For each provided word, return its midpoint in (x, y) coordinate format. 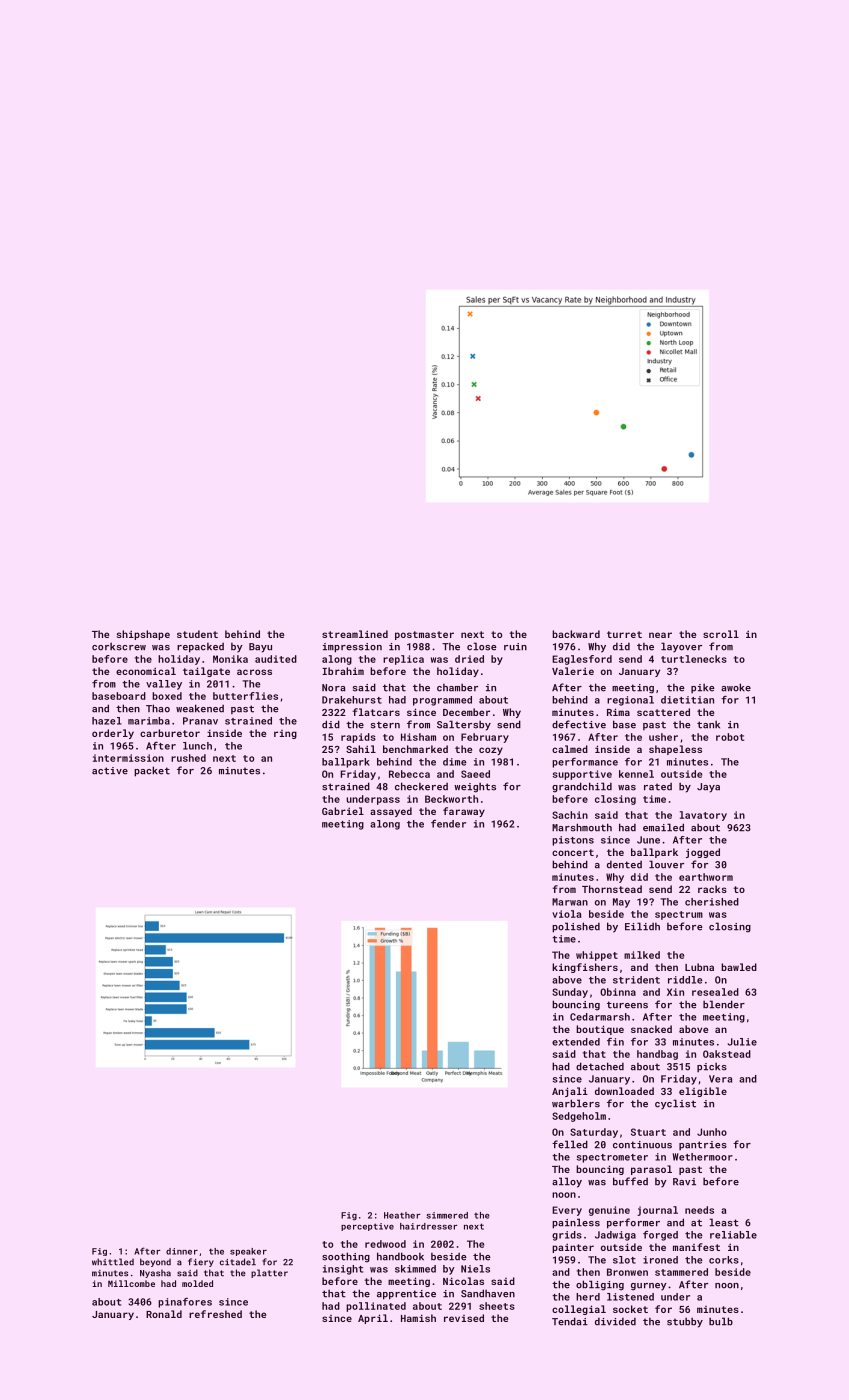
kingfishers (585, 968)
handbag (657, 1055)
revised (464, 1318)
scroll (721, 634)
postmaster (424, 635)
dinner (182, 1251)
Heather (402, 1215)
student (197, 634)
